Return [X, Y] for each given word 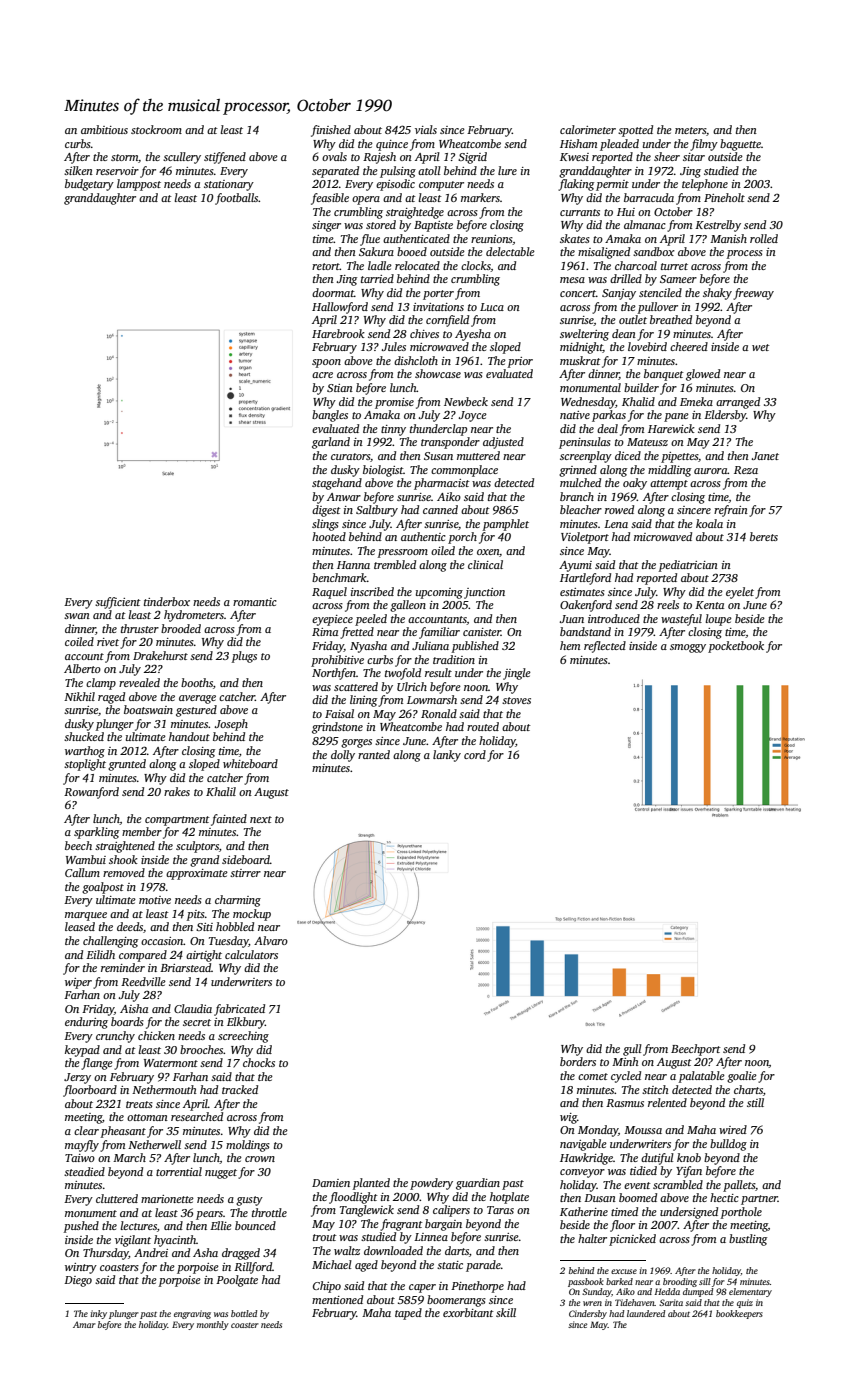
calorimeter [588, 129]
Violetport [585, 538]
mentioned [337, 1299]
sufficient [118, 603]
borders [578, 1061]
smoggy [688, 648]
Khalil [221, 791]
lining [363, 701]
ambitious [104, 129]
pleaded [619, 145]
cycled [626, 1077]
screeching [243, 1037]
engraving [192, 1314]
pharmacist [442, 484]
